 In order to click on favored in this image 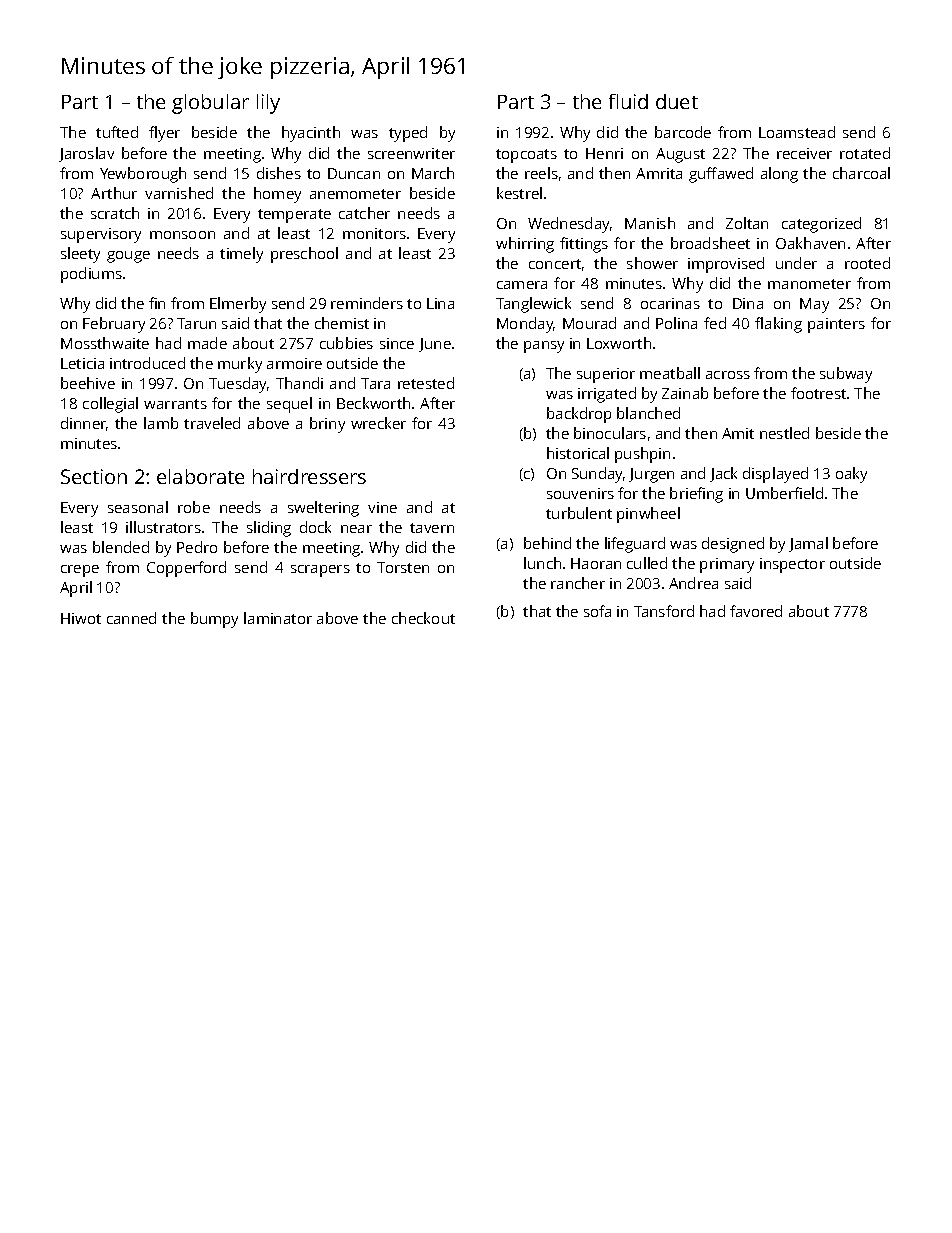, I will do `click(756, 611)`.
